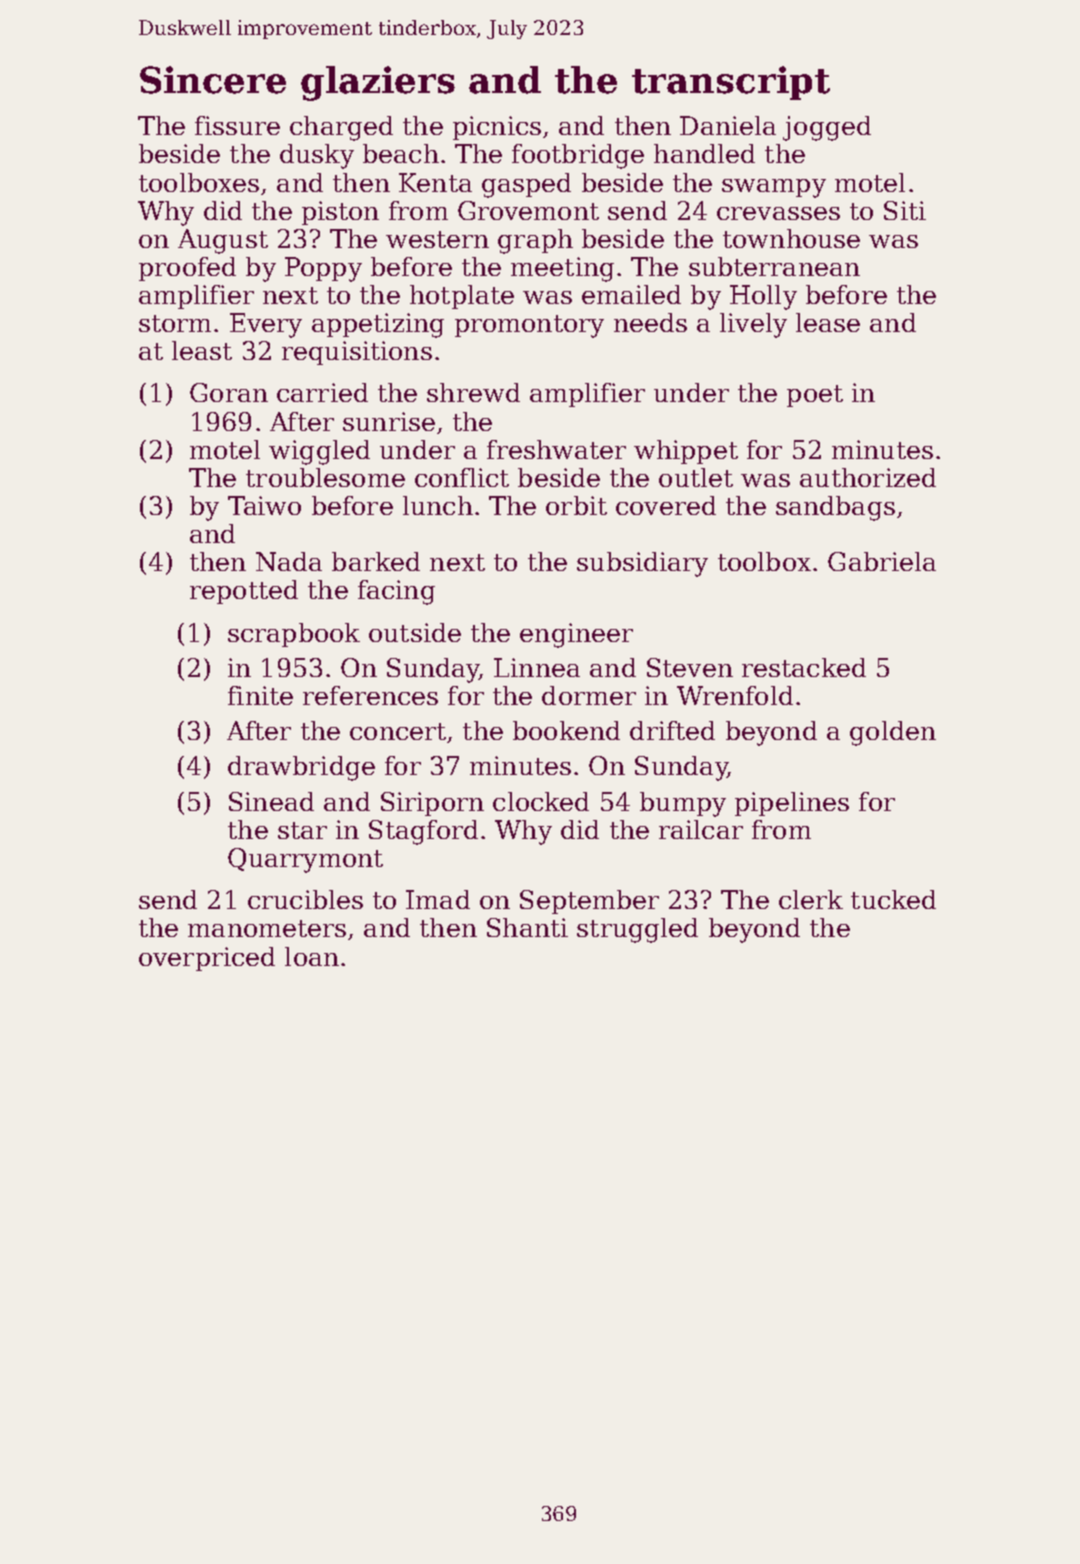  Describe the element at coordinates (735, 695) in the screenshot. I see `Wrenfold` at that location.
